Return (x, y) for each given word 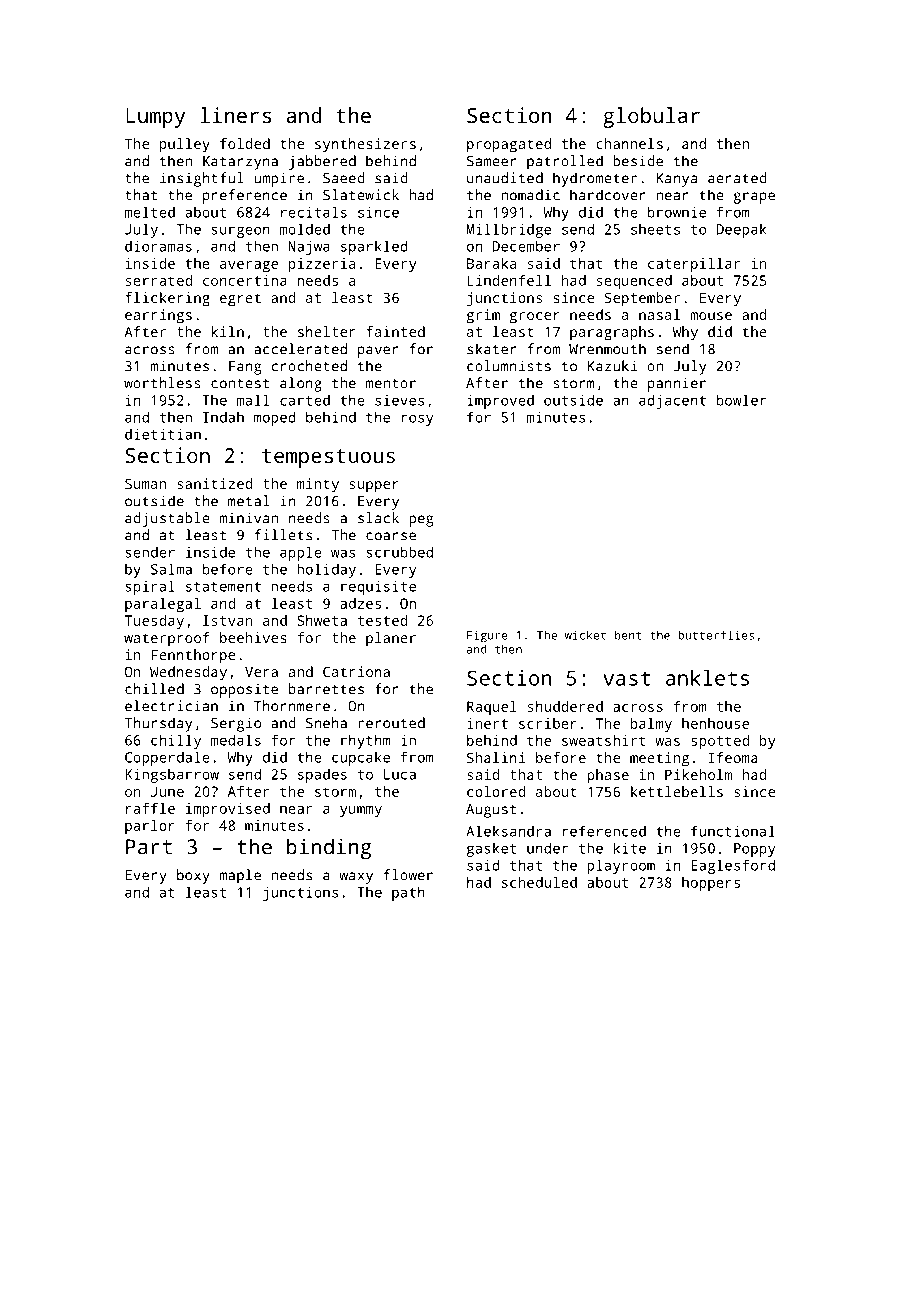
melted (150, 212)
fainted (395, 331)
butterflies (716, 635)
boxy (193, 876)
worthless (162, 383)
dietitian (163, 434)
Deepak (741, 231)
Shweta (322, 620)
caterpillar (694, 265)
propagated (509, 145)
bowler (741, 400)
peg (421, 521)
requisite (378, 587)
